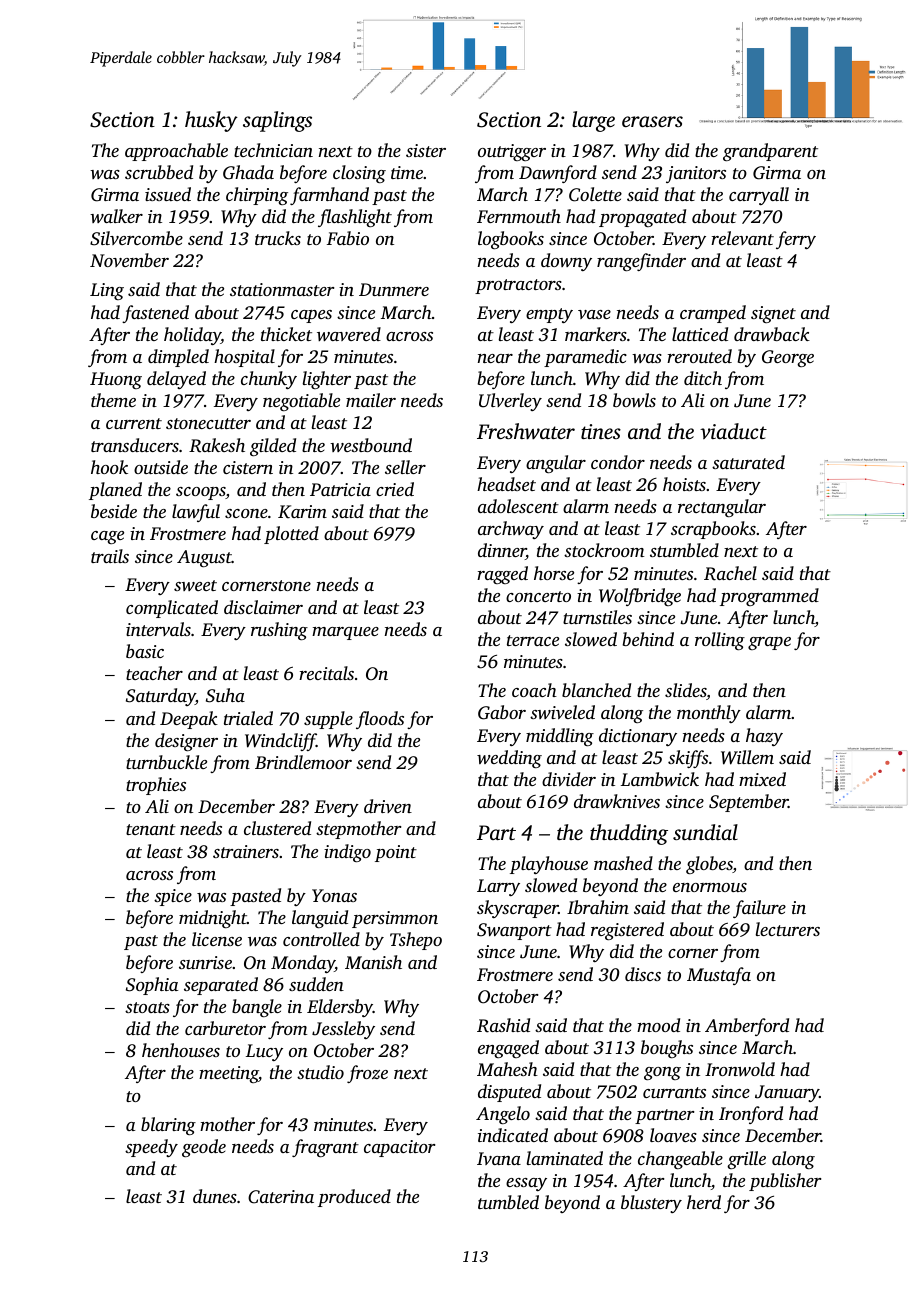  I want to click on signet, so click(773, 314).
